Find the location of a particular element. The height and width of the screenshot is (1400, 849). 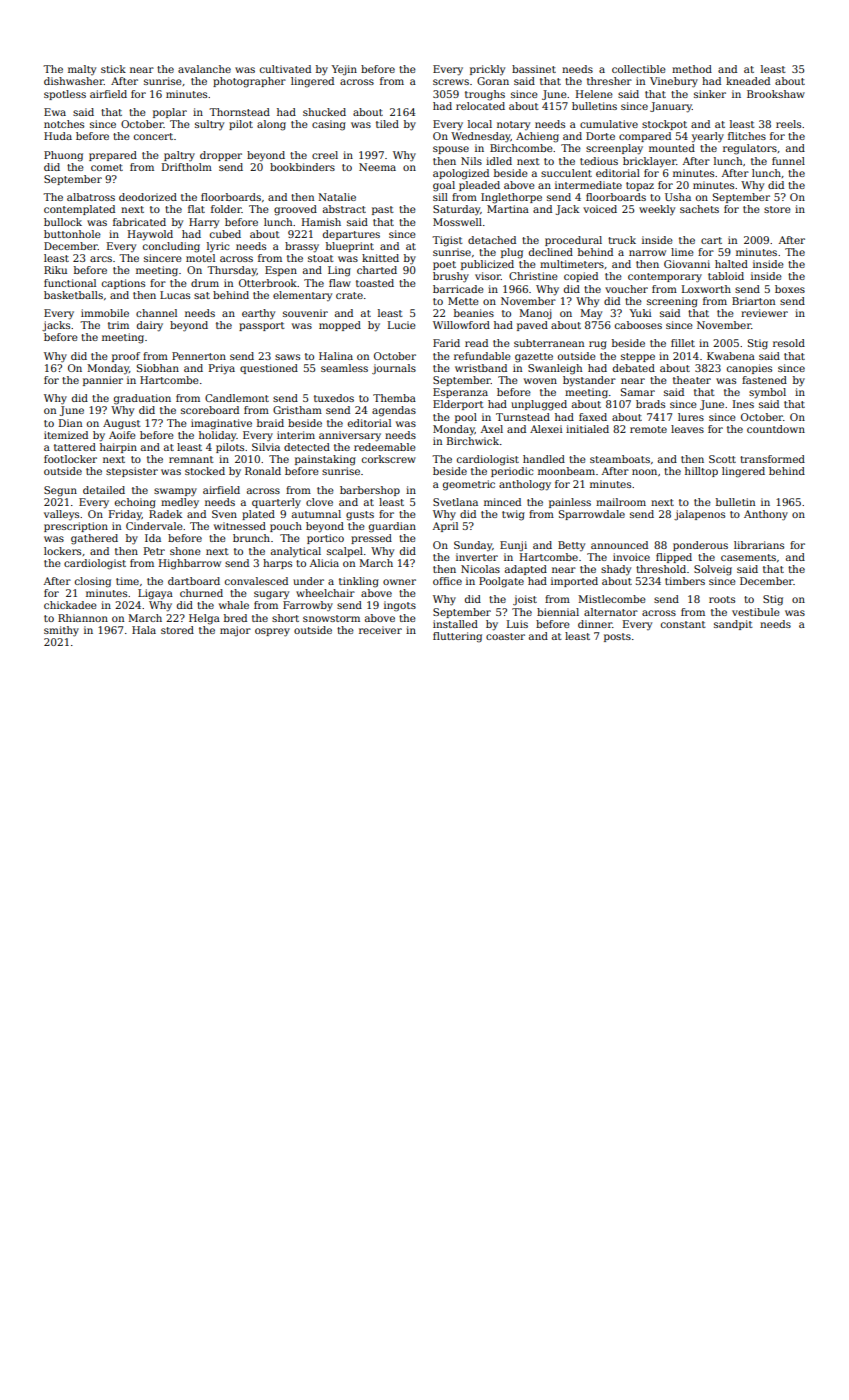

fluttering is located at coordinates (457, 637).
